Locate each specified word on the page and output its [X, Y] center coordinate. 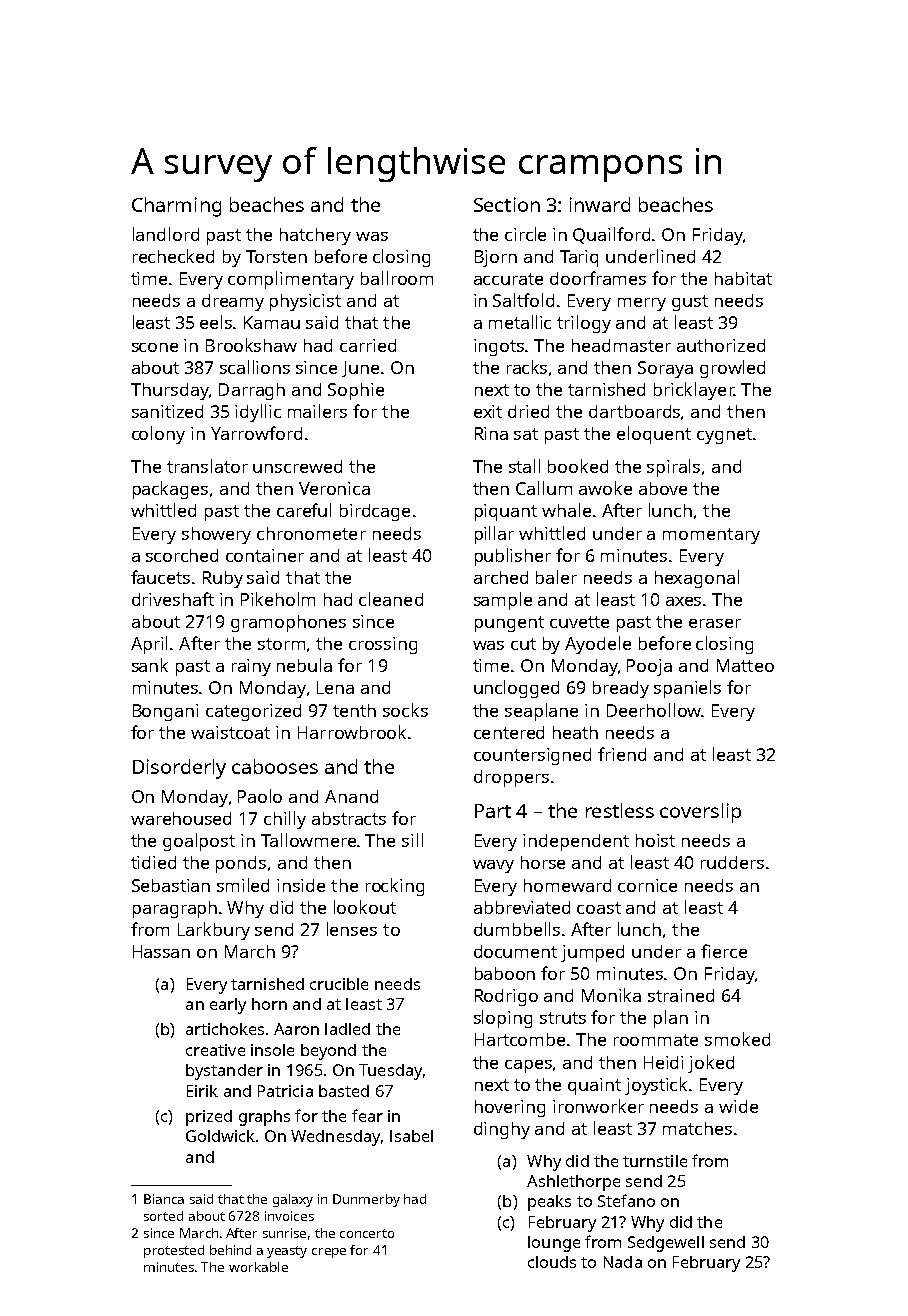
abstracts [349, 818]
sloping [503, 1019]
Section [507, 204]
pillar [494, 535]
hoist [655, 840]
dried [528, 411]
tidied [153, 862]
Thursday [170, 391]
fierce [724, 951]
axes [683, 601]
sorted [163, 1216]
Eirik [202, 1091]
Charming [176, 207]
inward [600, 204]
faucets [160, 577]
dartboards [634, 411]
